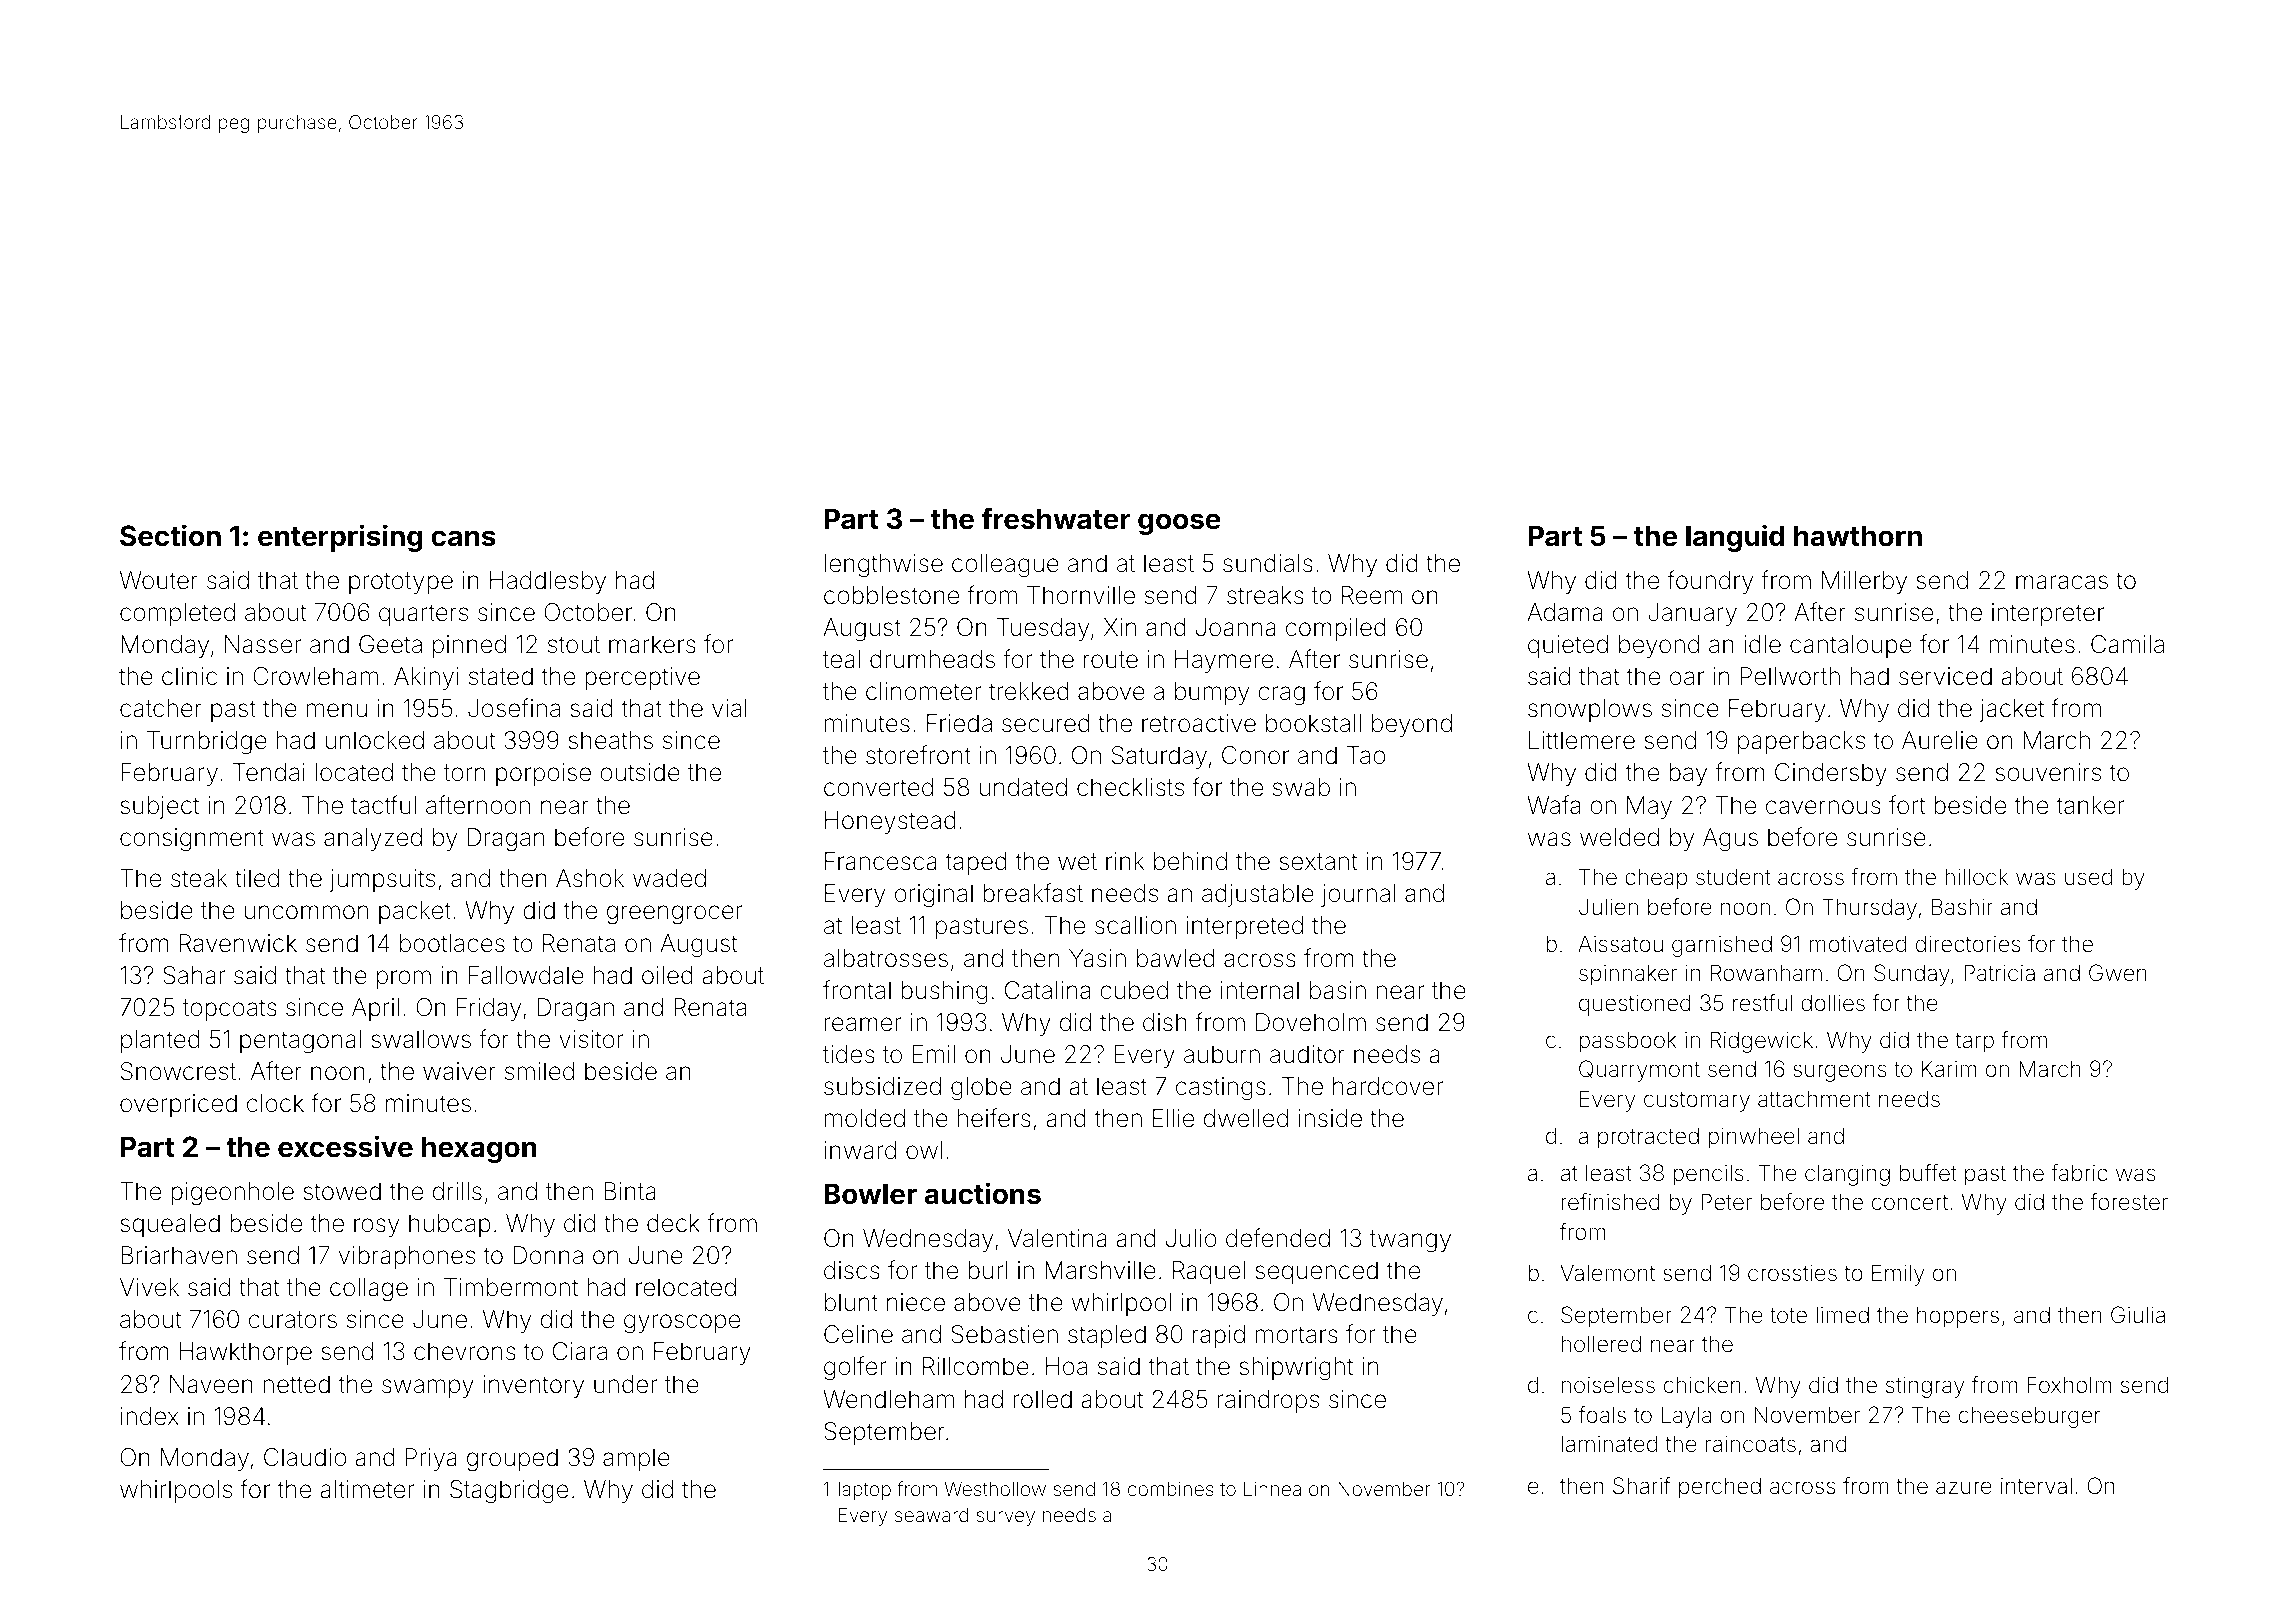 This screenshot has width=2292, height=1620. What do you see at coordinates (170, 535) in the screenshot?
I see `Section` at bounding box center [170, 535].
